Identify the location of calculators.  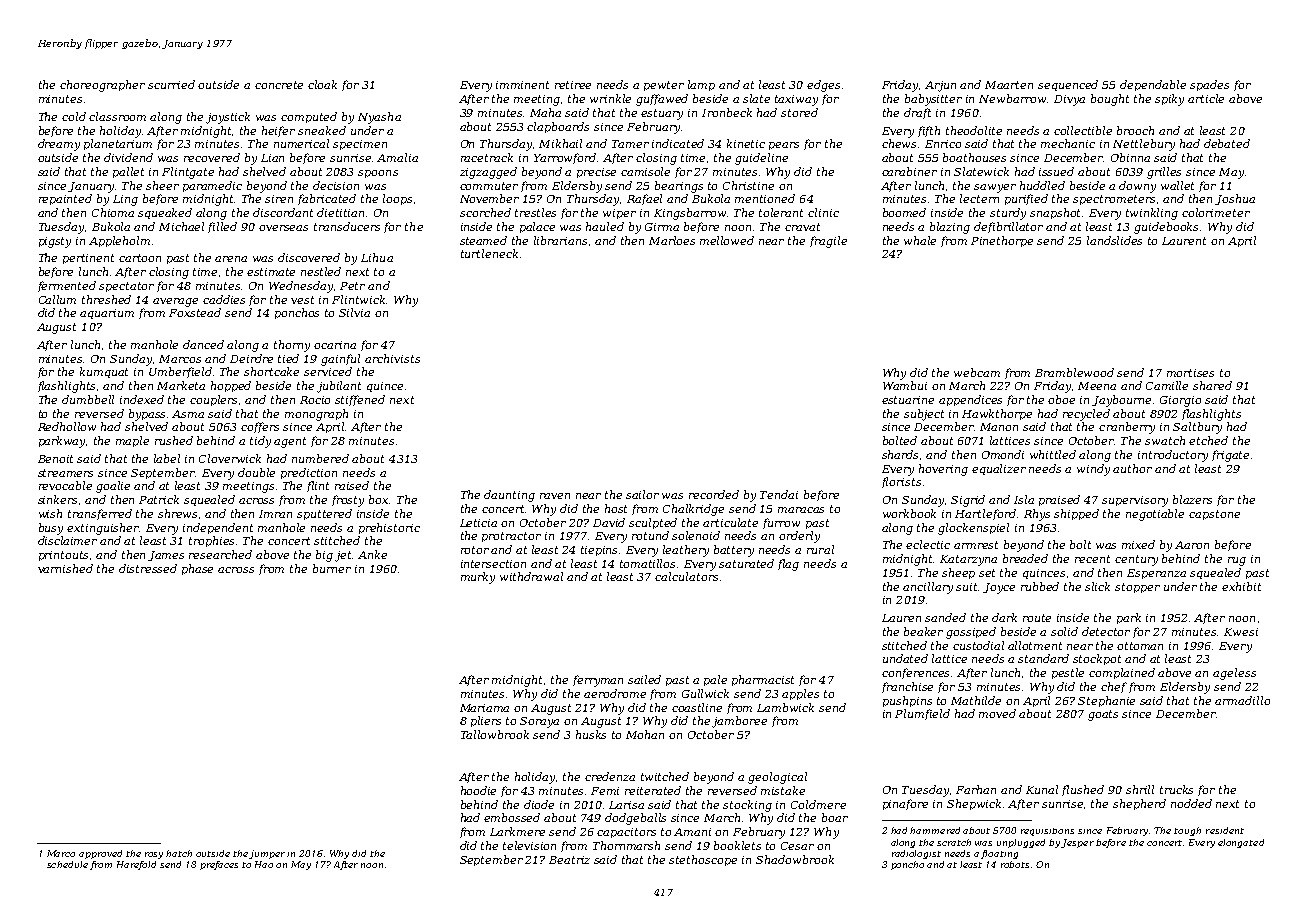
(686, 576).
